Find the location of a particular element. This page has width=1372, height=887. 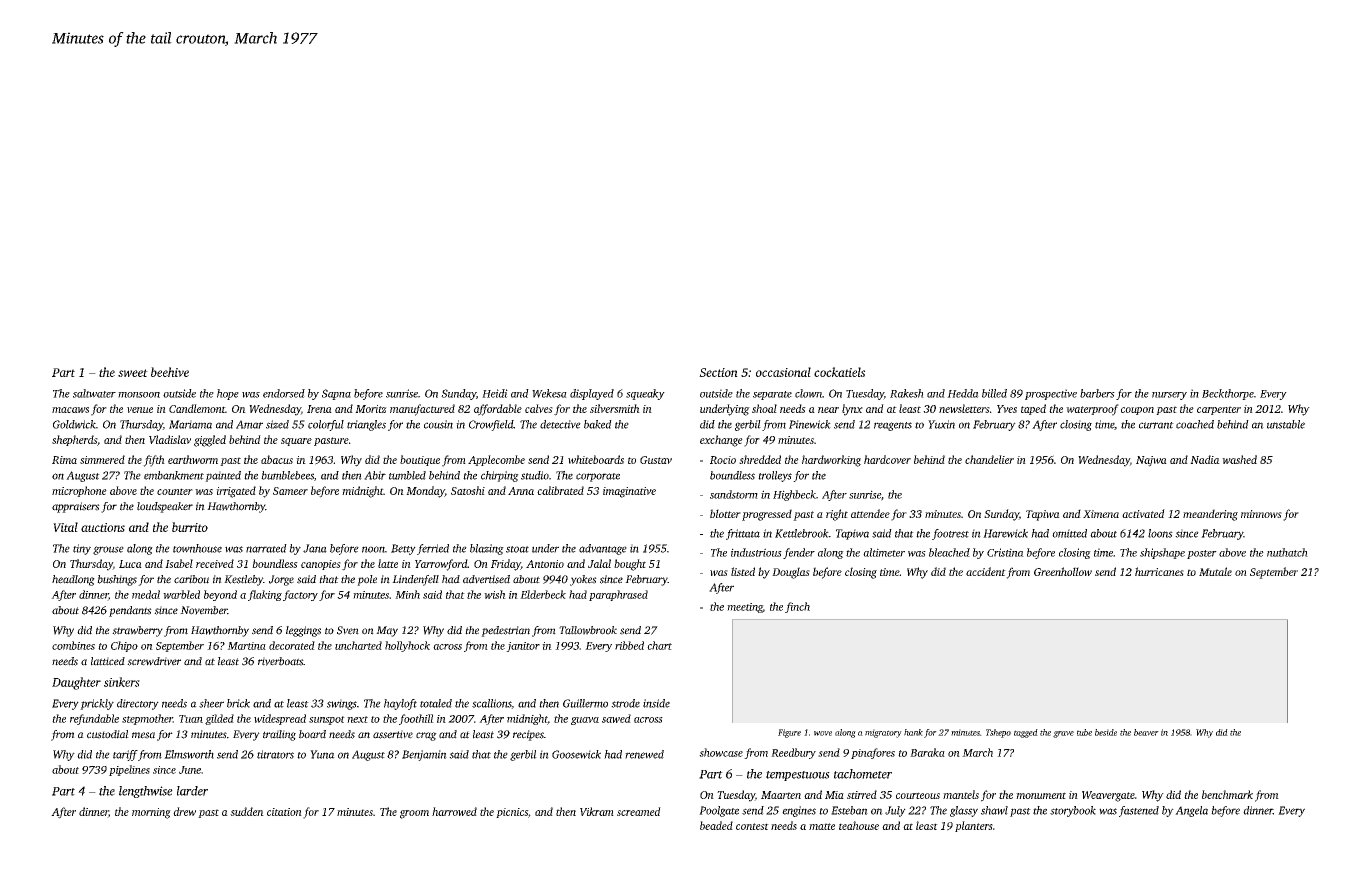

hope is located at coordinates (228, 394).
